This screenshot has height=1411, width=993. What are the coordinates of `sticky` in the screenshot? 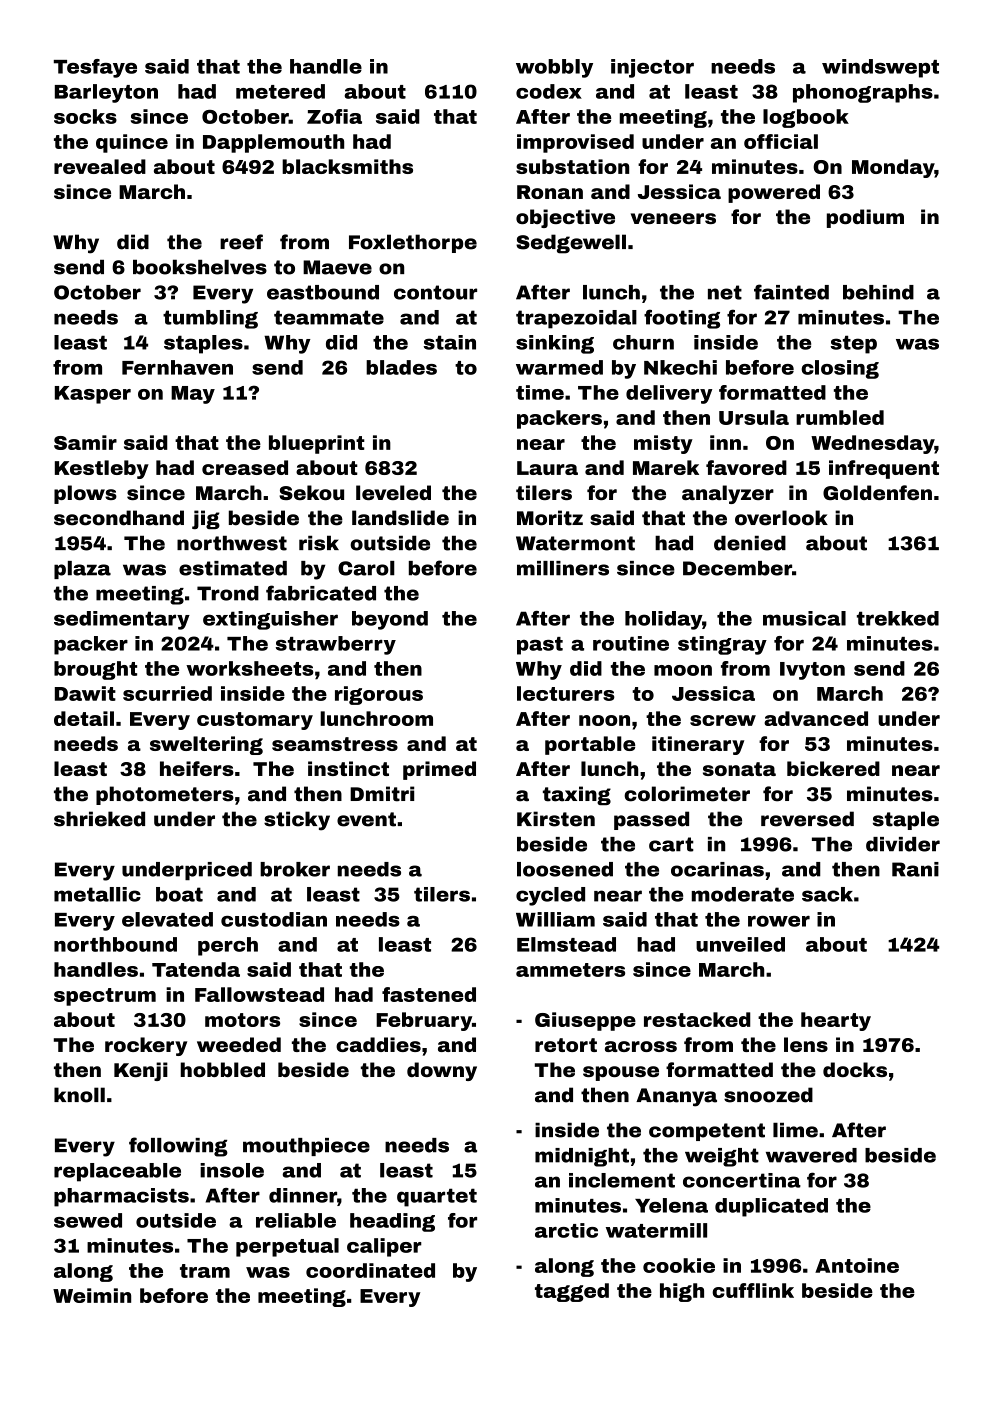 It's located at (297, 821).
